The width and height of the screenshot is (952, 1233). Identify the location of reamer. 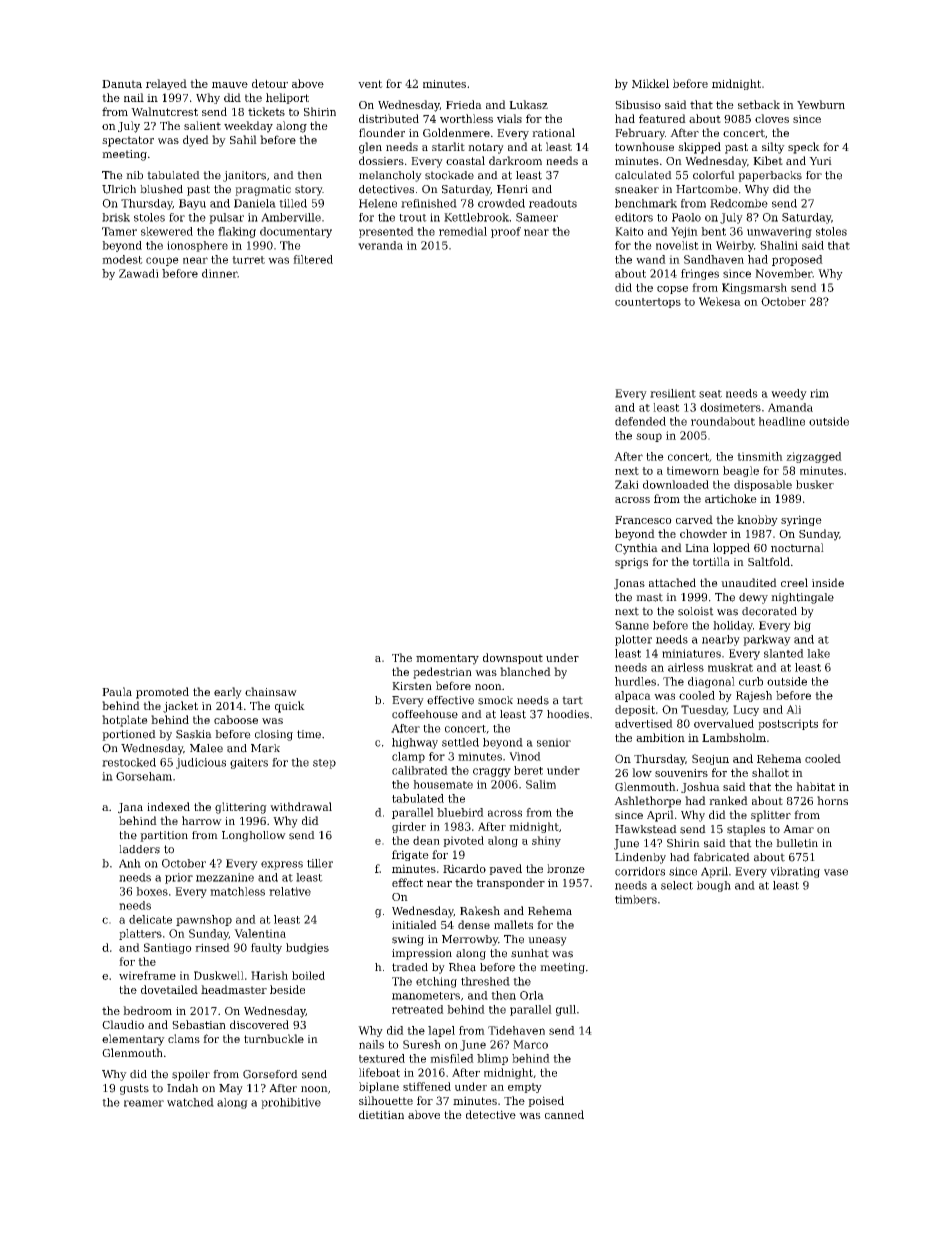
(144, 1103).
